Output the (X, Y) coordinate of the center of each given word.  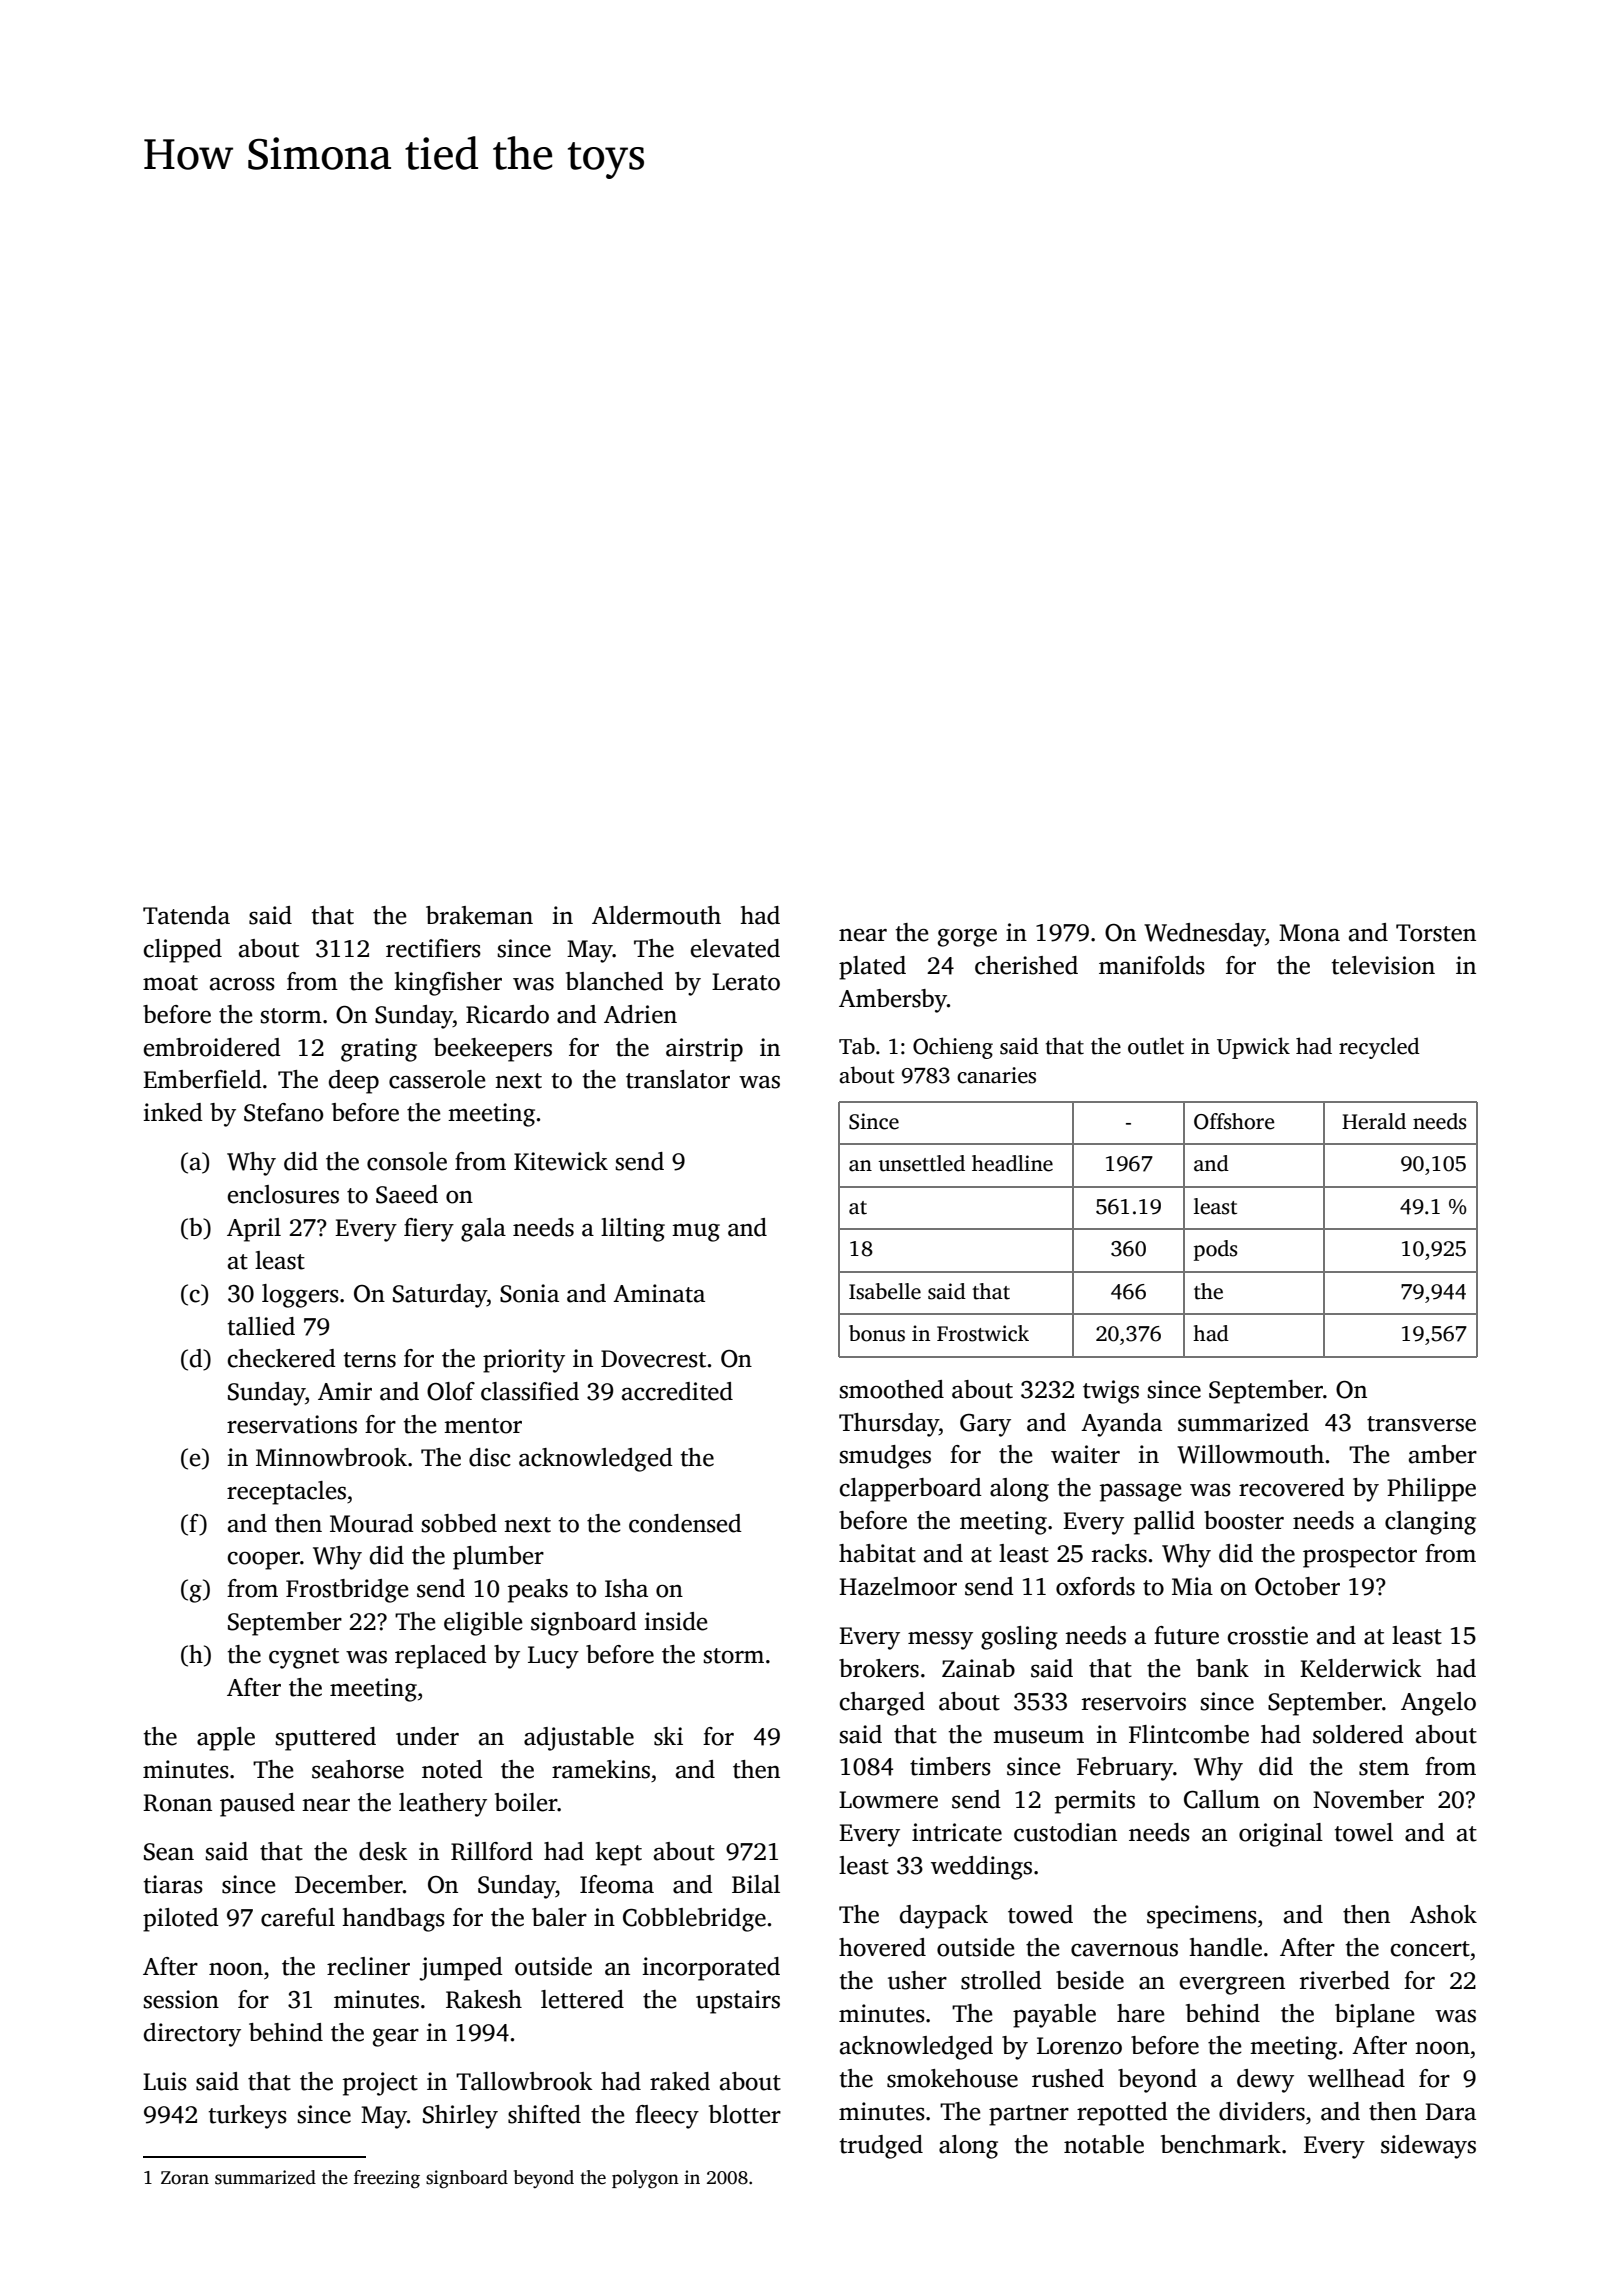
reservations (292, 1424)
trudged (881, 2147)
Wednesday (1205, 935)
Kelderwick (1361, 1668)
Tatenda (186, 915)
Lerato (746, 982)
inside (675, 1621)
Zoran (185, 2178)
